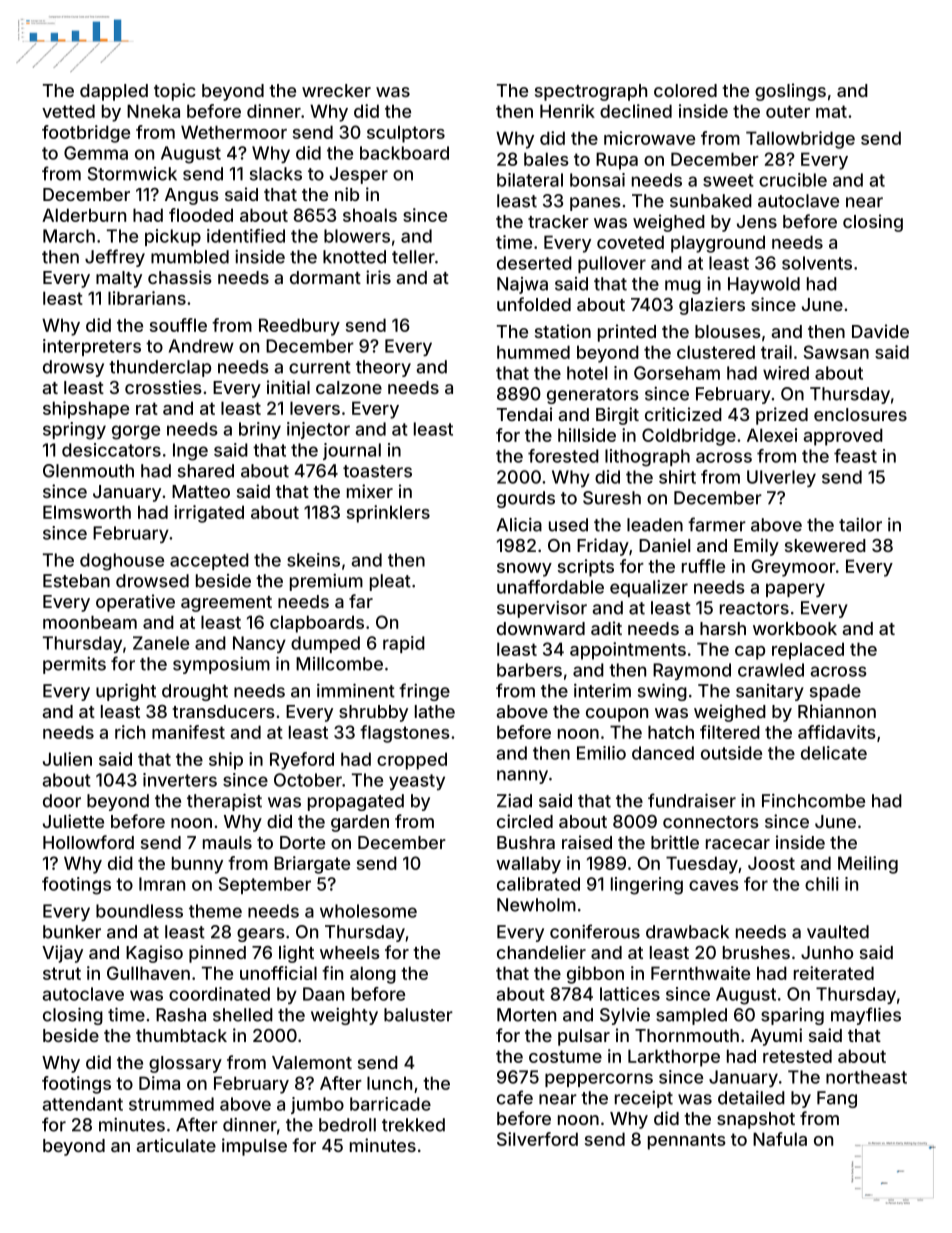 The height and width of the screenshot is (1233, 952). I want to click on unofficial, so click(278, 973).
